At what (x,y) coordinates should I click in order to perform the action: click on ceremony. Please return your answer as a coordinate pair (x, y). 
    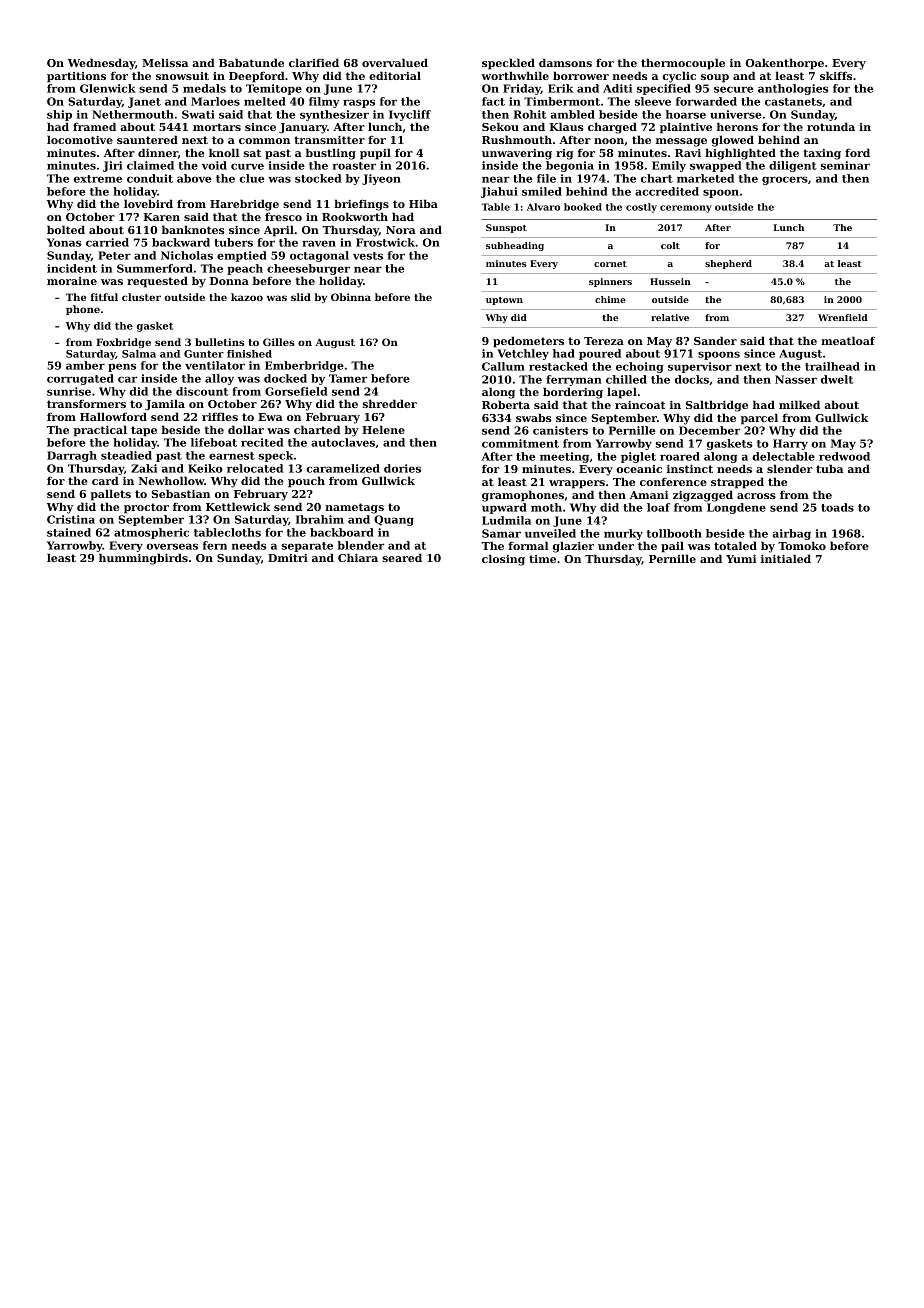
    Looking at the image, I should click on (686, 209).
